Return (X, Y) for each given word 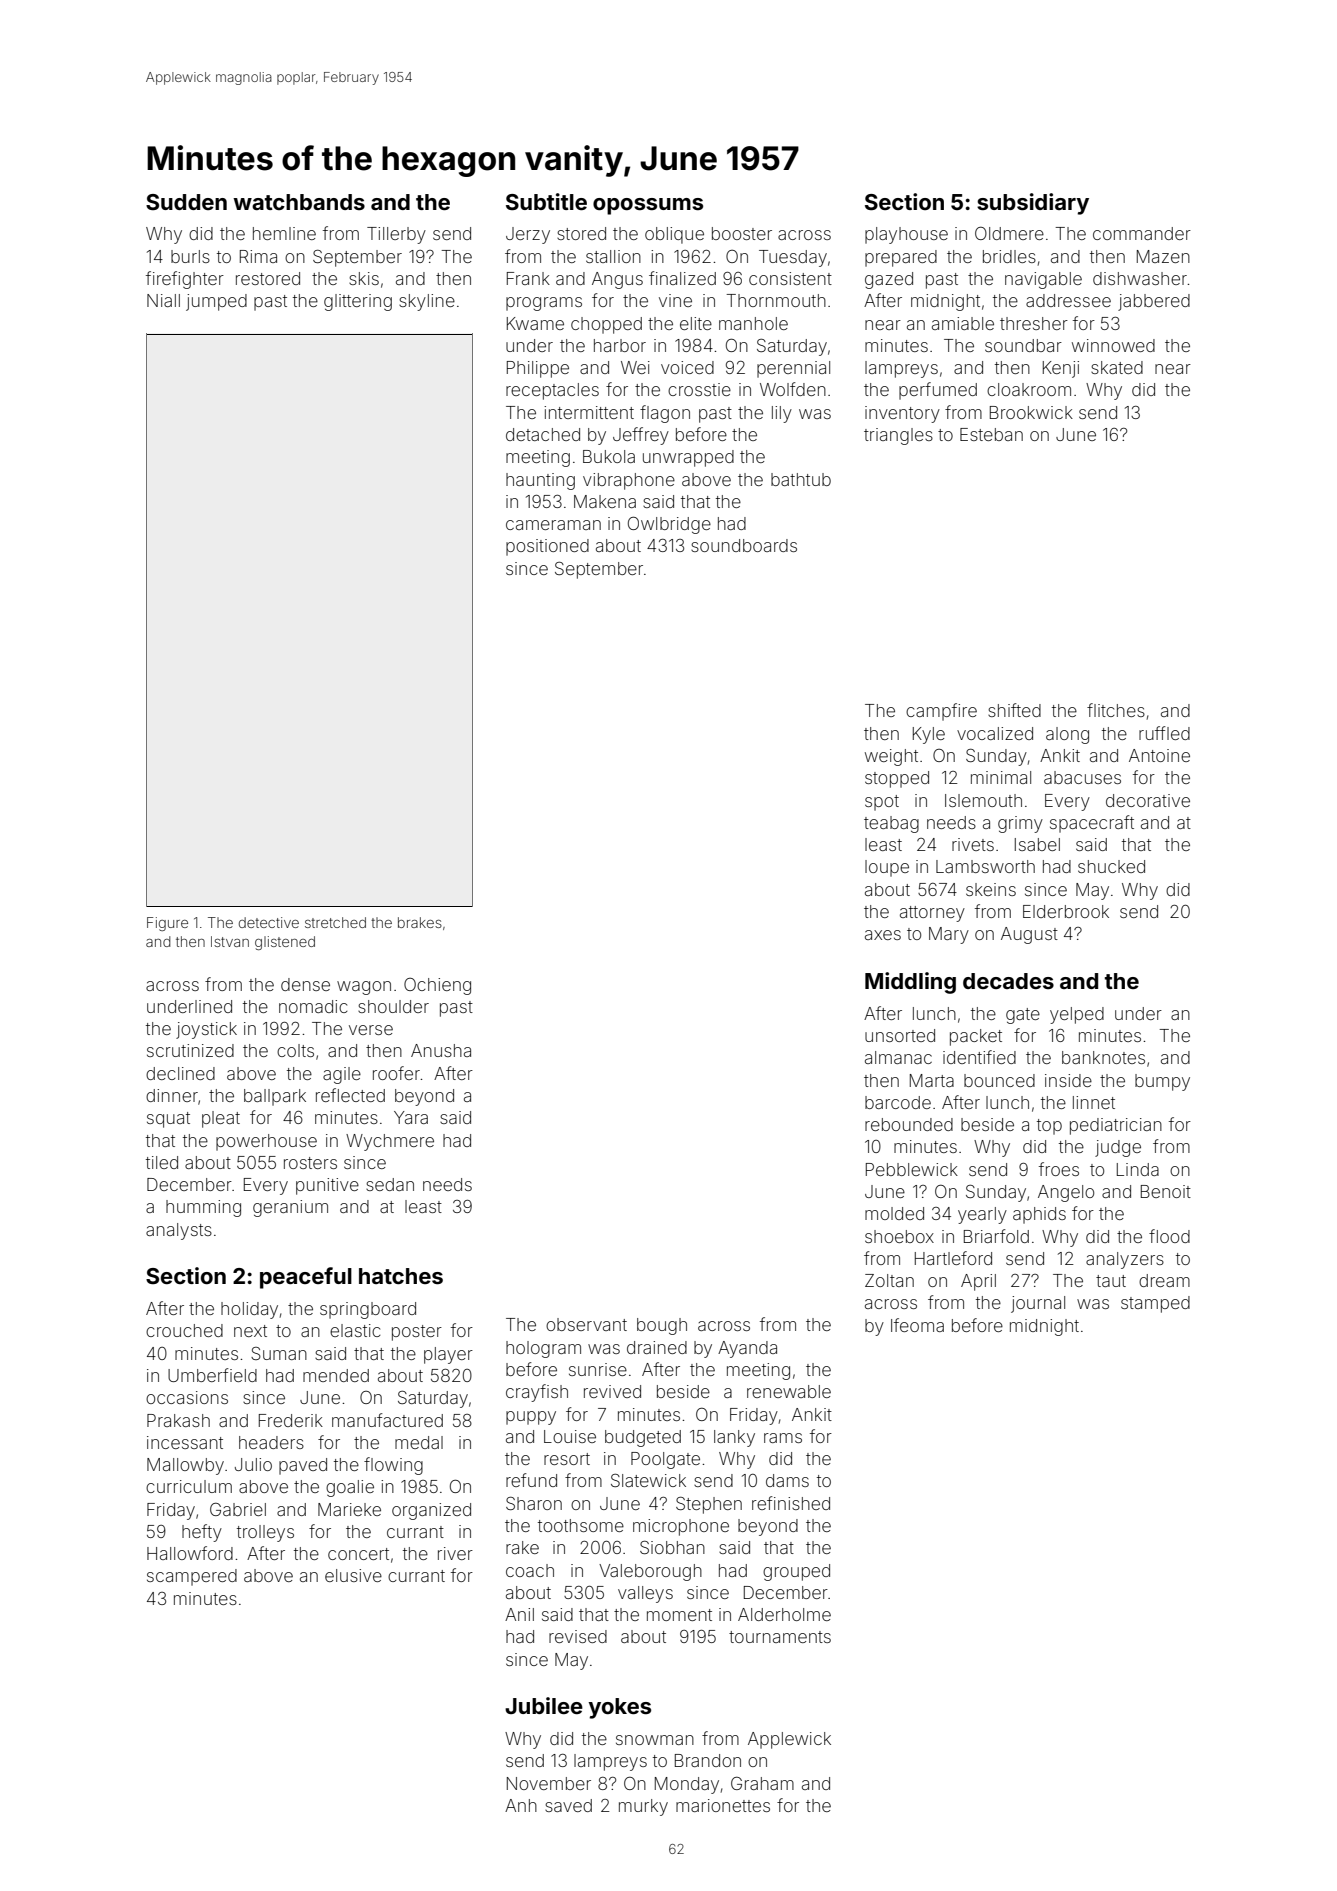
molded (894, 1213)
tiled (162, 1162)
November (549, 1783)
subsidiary (1033, 204)
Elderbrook (1066, 911)
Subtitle (546, 202)
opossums (648, 206)
